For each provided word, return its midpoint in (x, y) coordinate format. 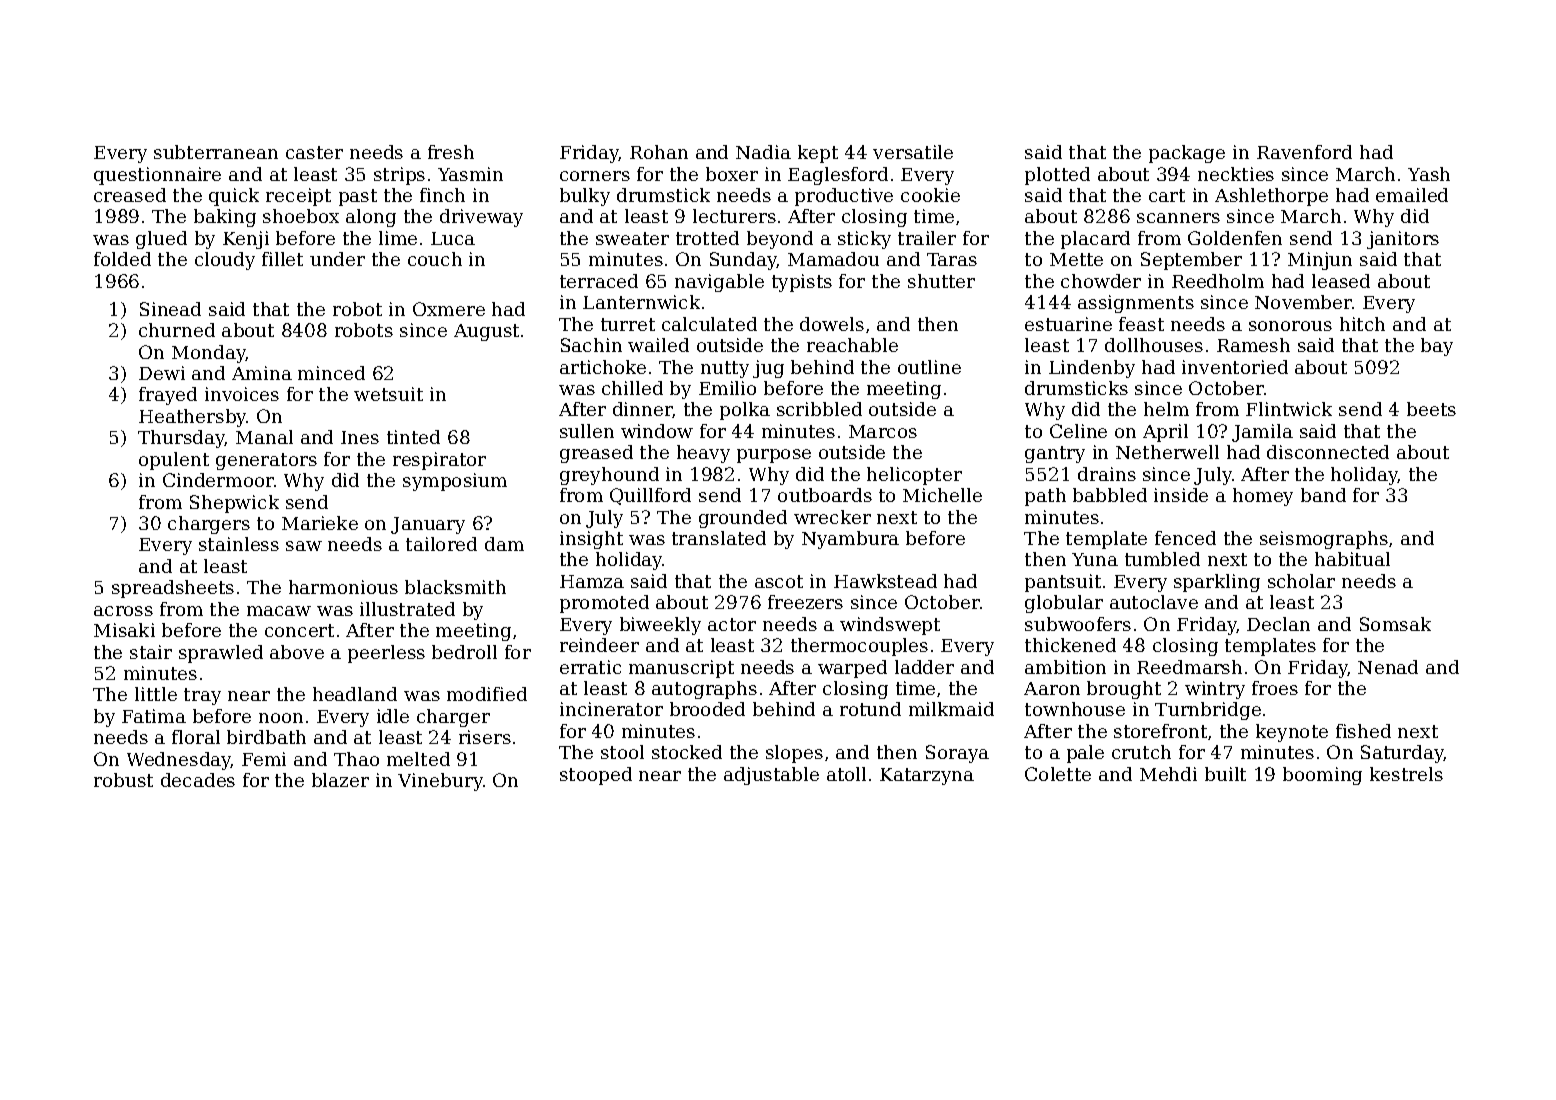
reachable (852, 345)
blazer (340, 780)
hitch (1362, 324)
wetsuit (388, 394)
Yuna (1095, 559)
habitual (1352, 559)
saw (304, 546)
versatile (913, 152)
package (1187, 154)
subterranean (216, 152)
